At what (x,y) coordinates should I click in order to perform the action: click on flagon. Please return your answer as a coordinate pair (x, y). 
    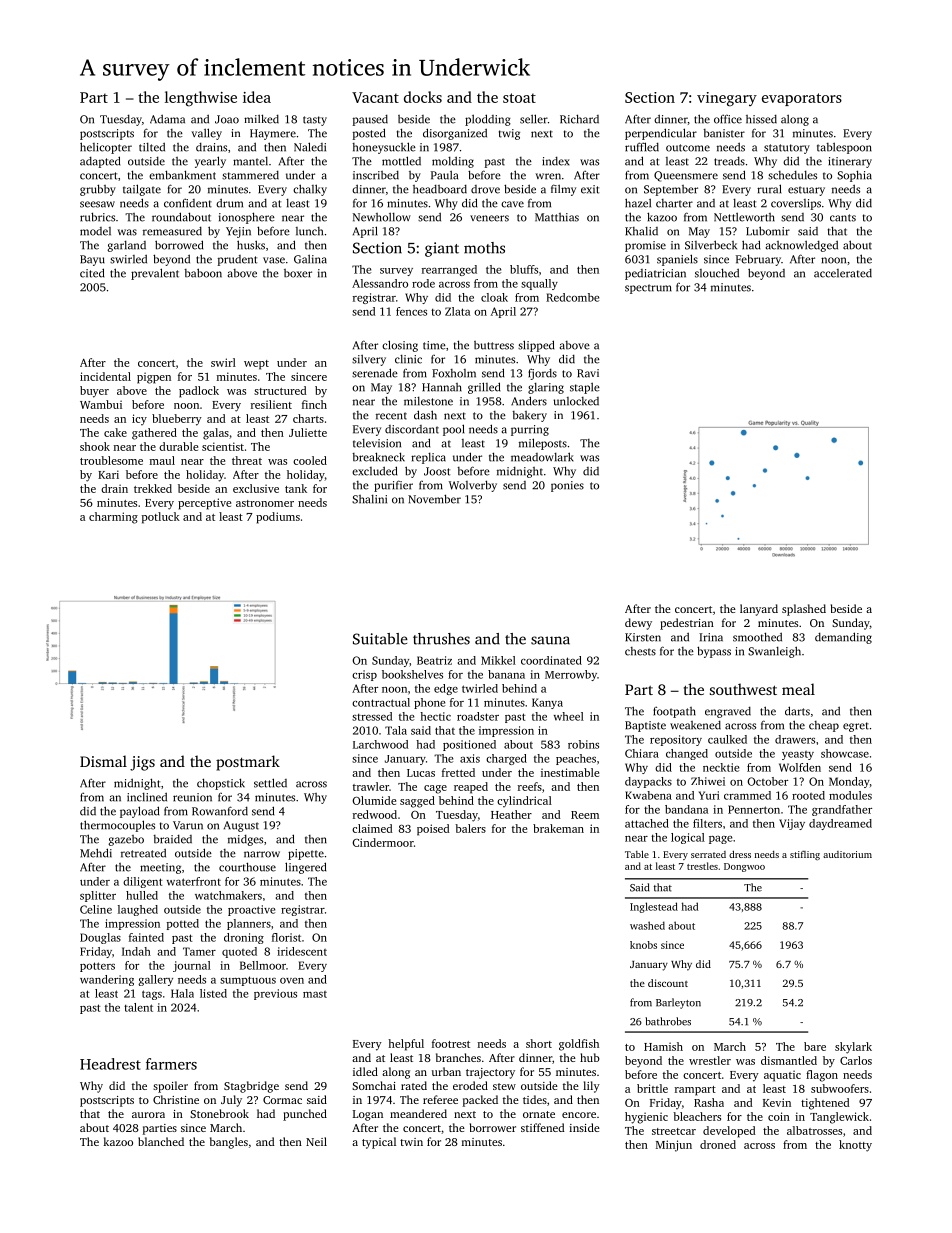
    Looking at the image, I should click on (822, 1076).
